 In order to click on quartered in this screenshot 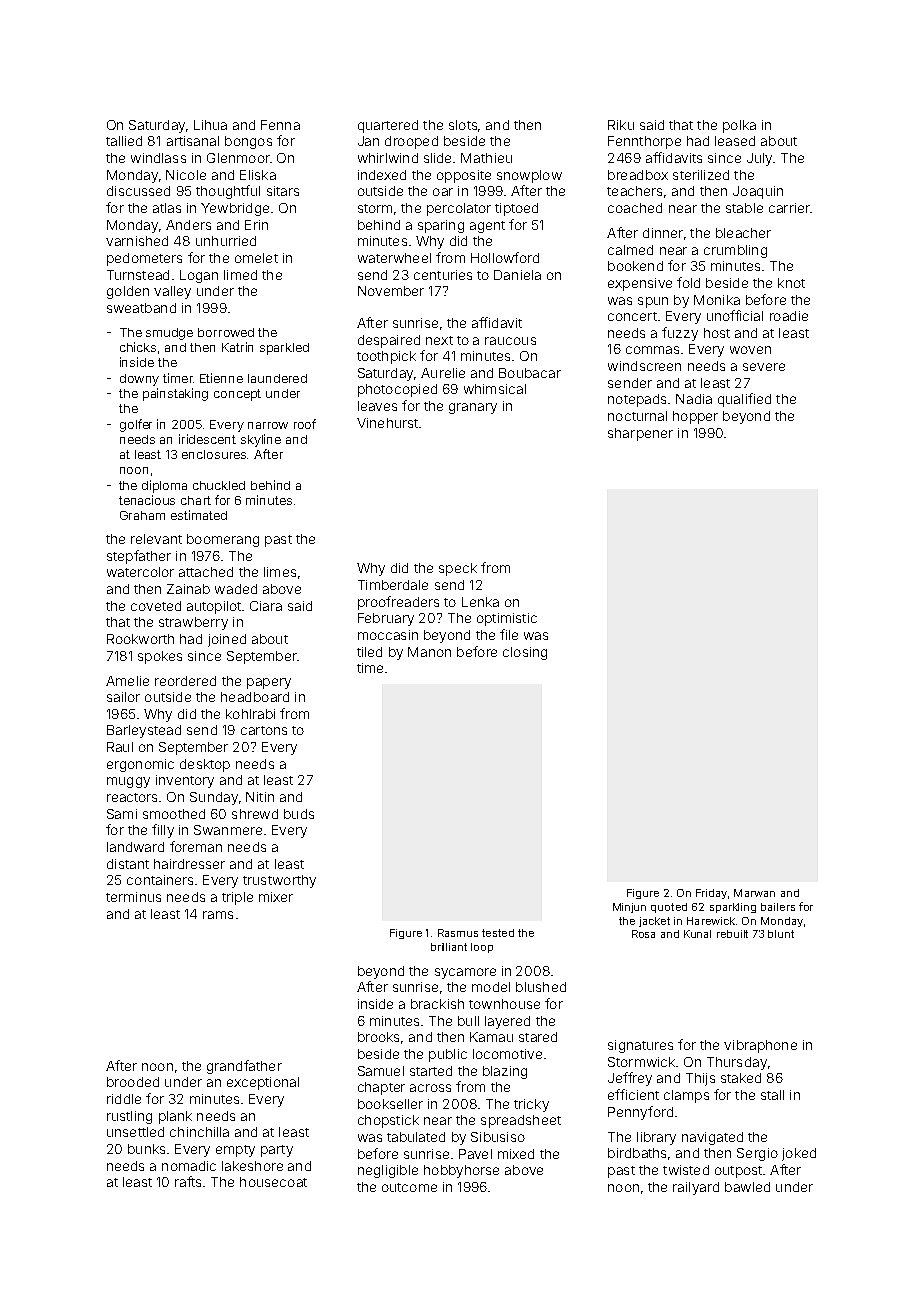, I will do `click(388, 126)`.
